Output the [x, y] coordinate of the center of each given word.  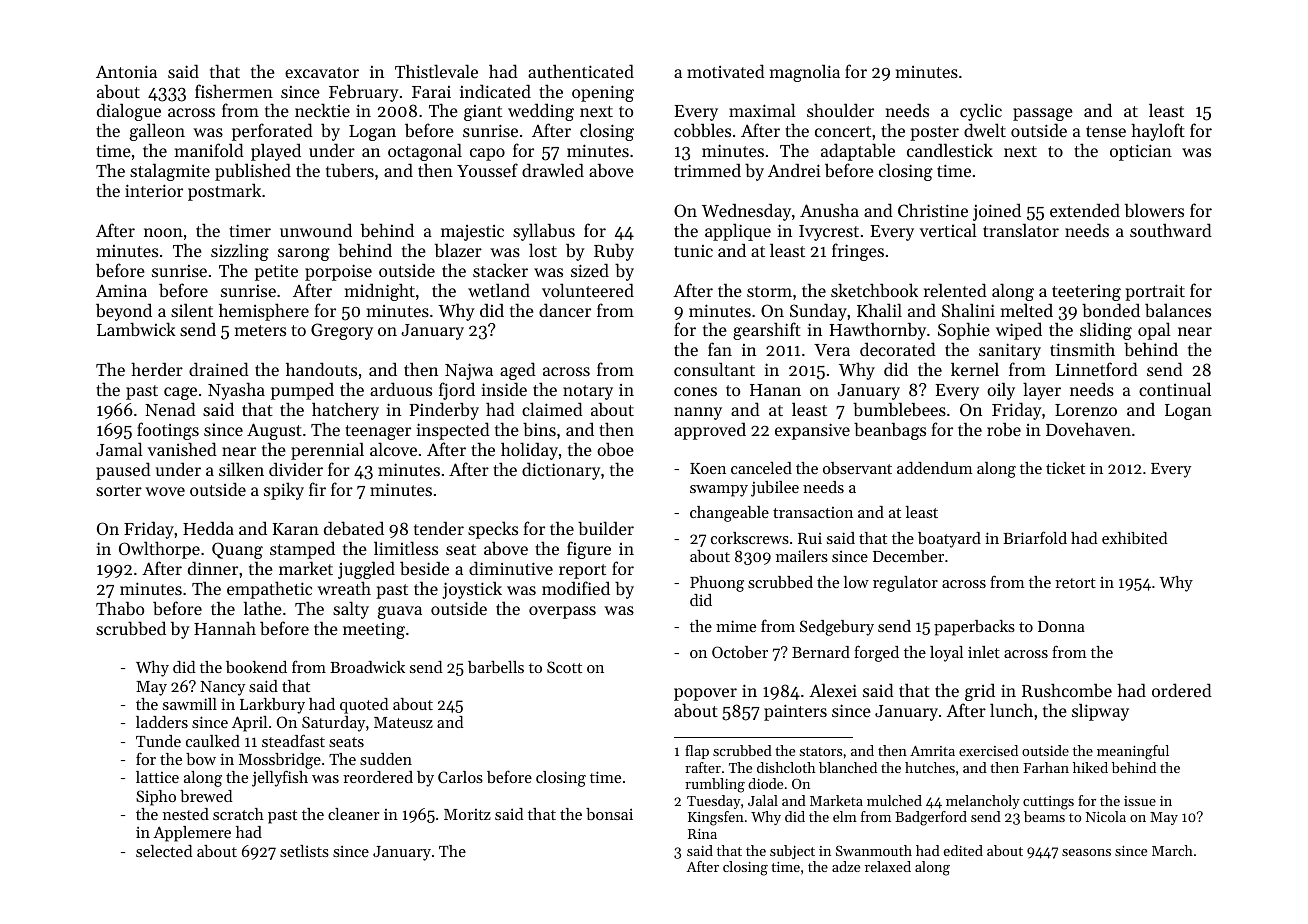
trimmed [707, 170]
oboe [615, 449]
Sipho [156, 798]
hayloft [1158, 132]
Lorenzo [1086, 410]
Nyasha [236, 391]
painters [795, 712]
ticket [1065, 468]
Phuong [717, 584]
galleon [157, 132]
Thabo [120, 608]
